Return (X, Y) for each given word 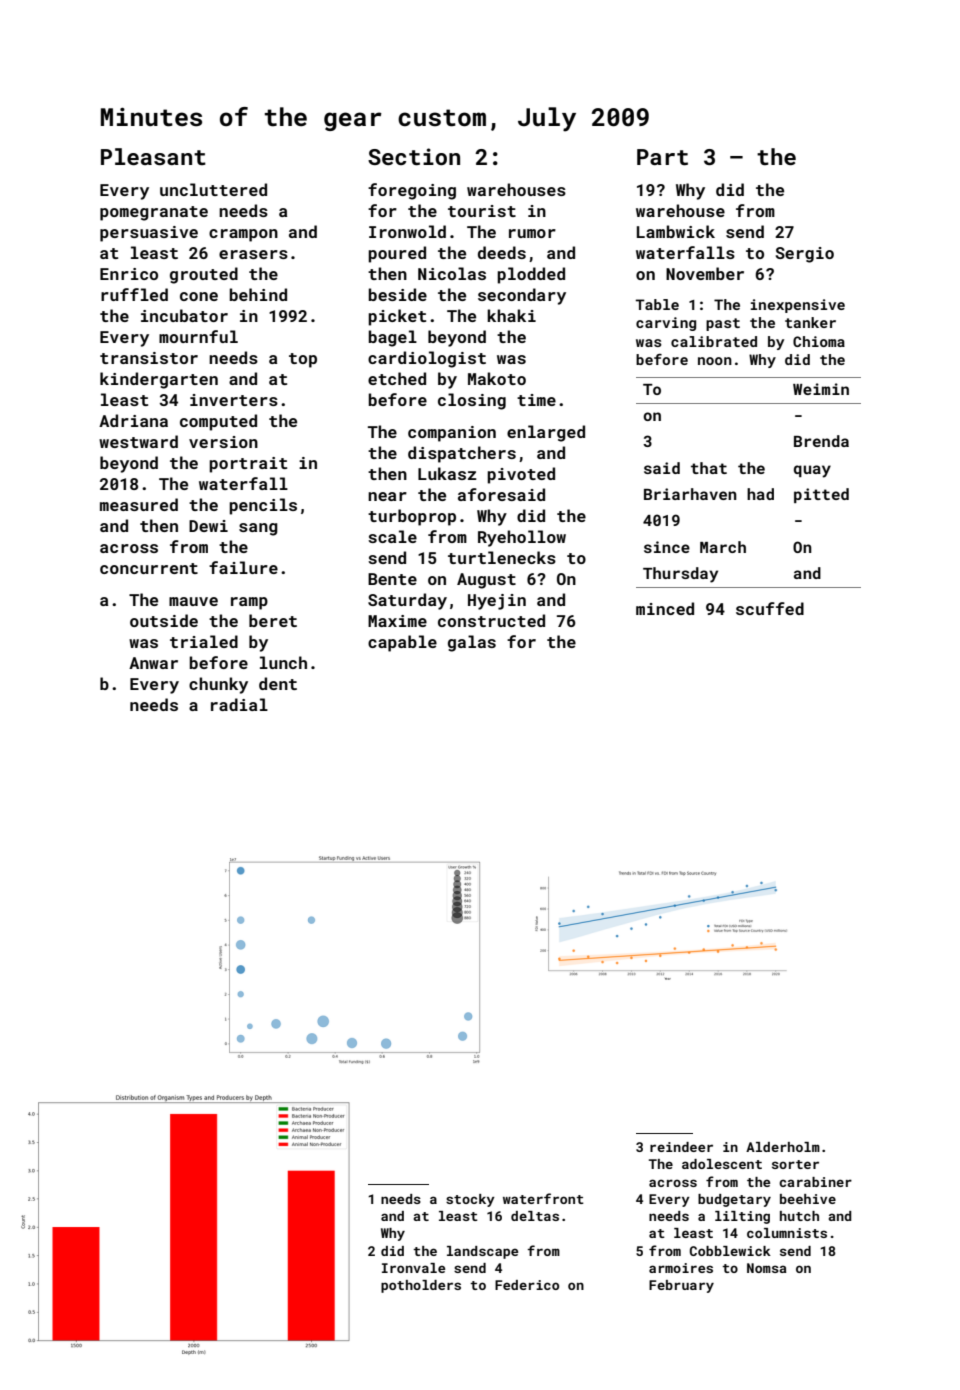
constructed (491, 620)
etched (397, 378)
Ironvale (413, 1268)
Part (662, 157)
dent (278, 683)
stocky (470, 1200)
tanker (810, 322)
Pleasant (153, 156)
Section (414, 156)
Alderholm (783, 1147)
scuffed (770, 608)
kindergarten (159, 380)
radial (239, 704)
